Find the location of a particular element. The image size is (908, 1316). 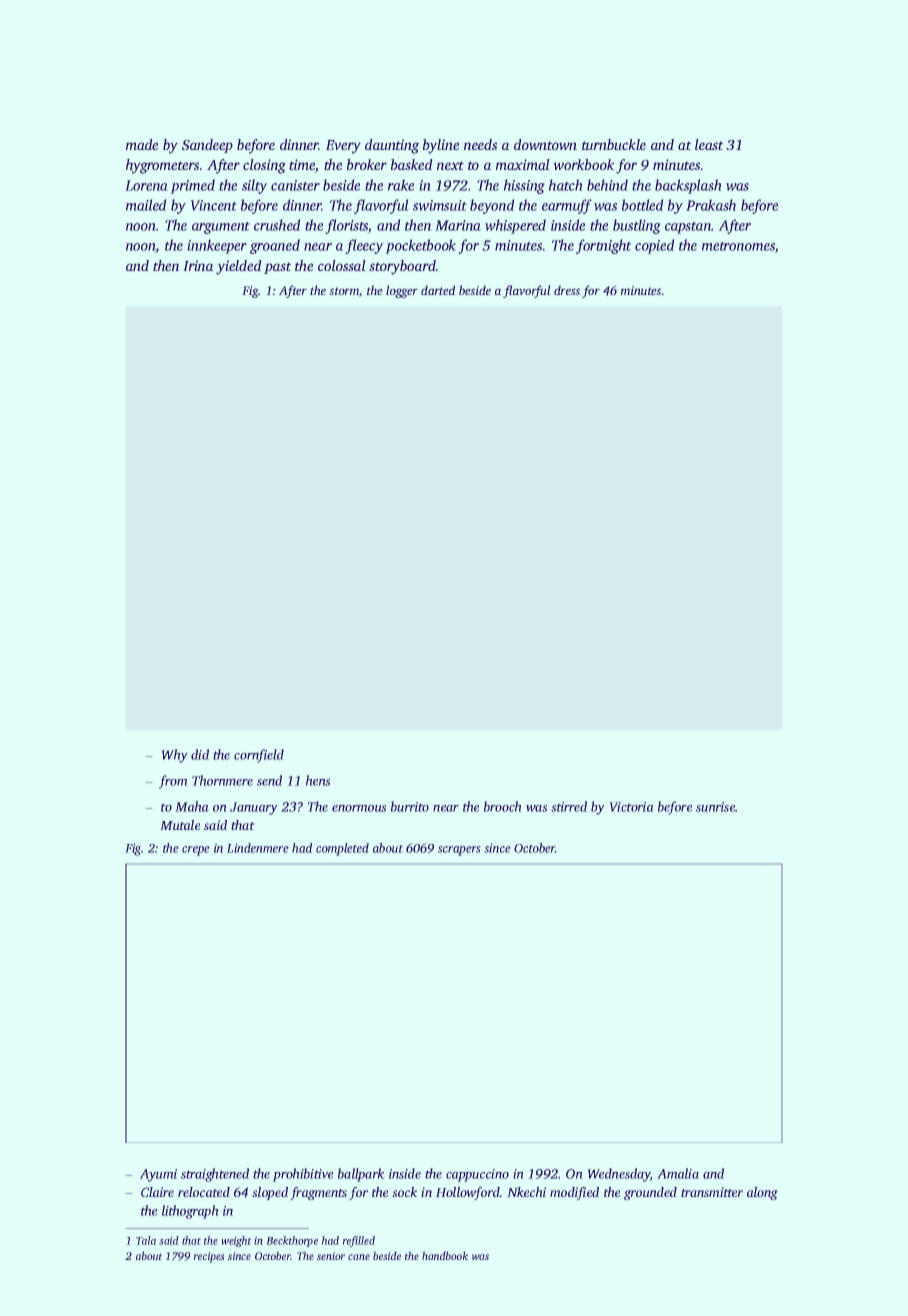

from is located at coordinates (173, 782).
